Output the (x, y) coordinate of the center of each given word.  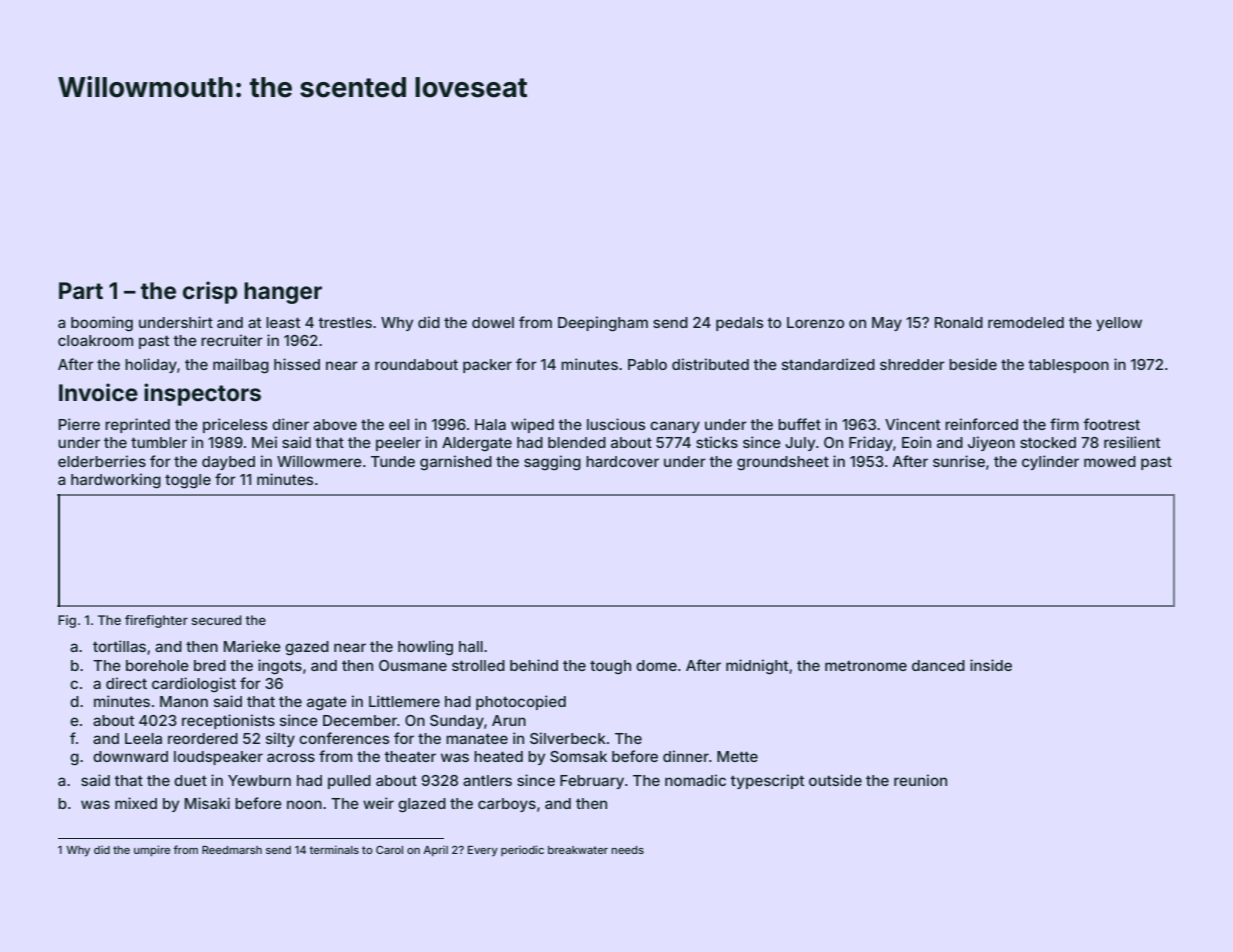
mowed (1110, 461)
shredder (912, 364)
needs (627, 850)
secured (216, 620)
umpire (152, 851)
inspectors (202, 394)
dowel (493, 322)
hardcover (622, 461)
